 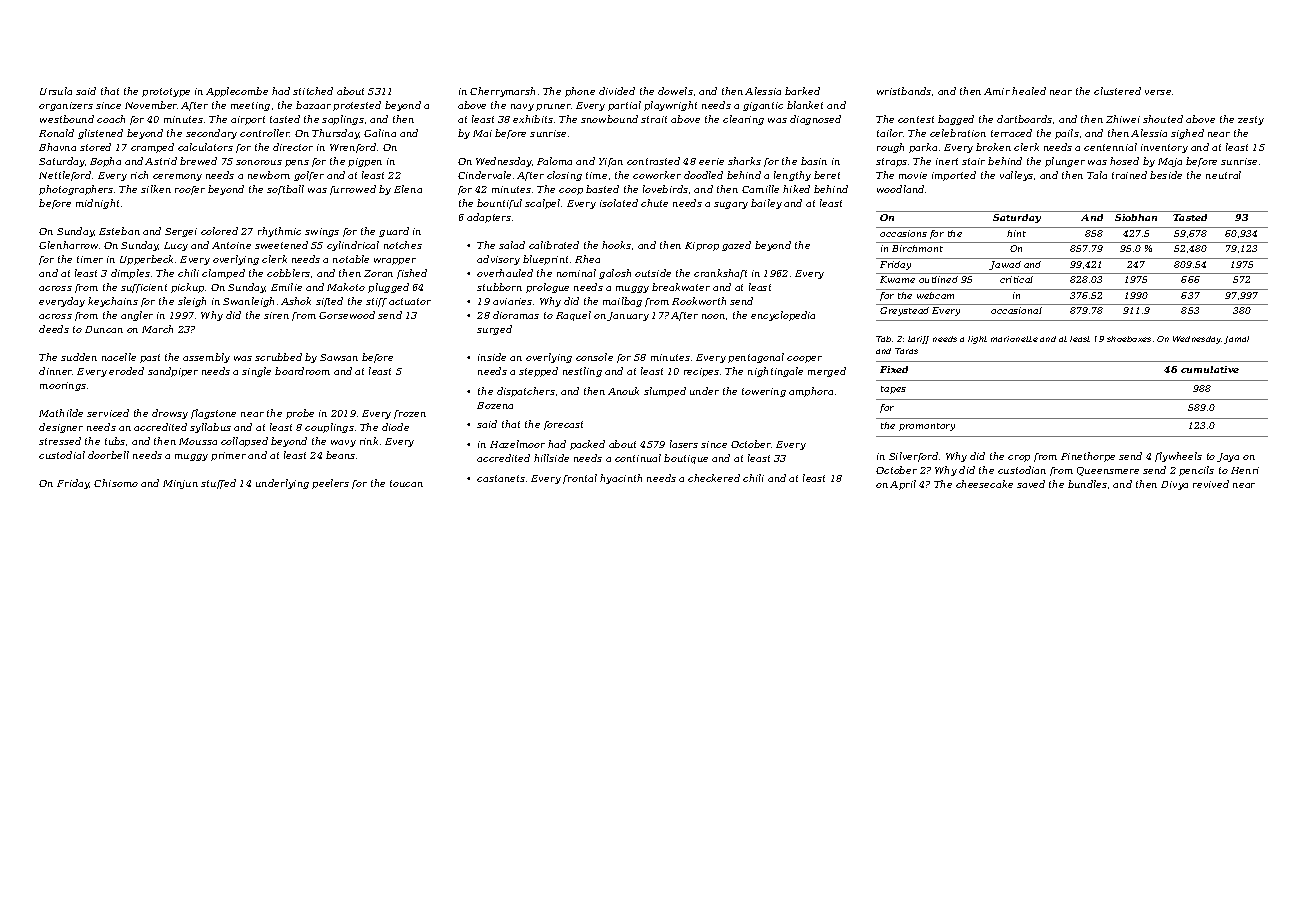 I want to click on Emilie, so click(x=286, y=287).
